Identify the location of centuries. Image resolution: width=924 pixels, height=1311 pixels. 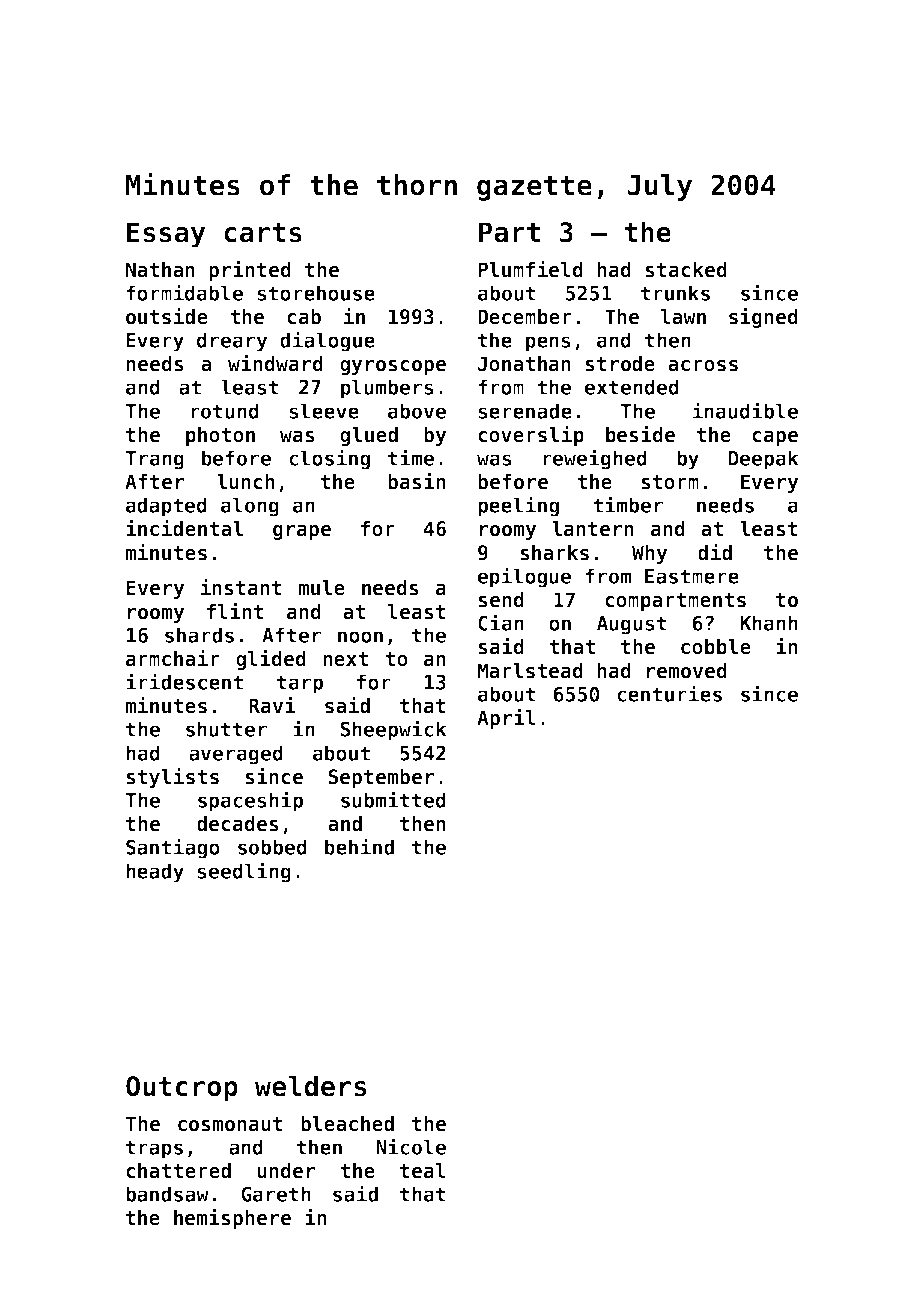
(669, 693).
